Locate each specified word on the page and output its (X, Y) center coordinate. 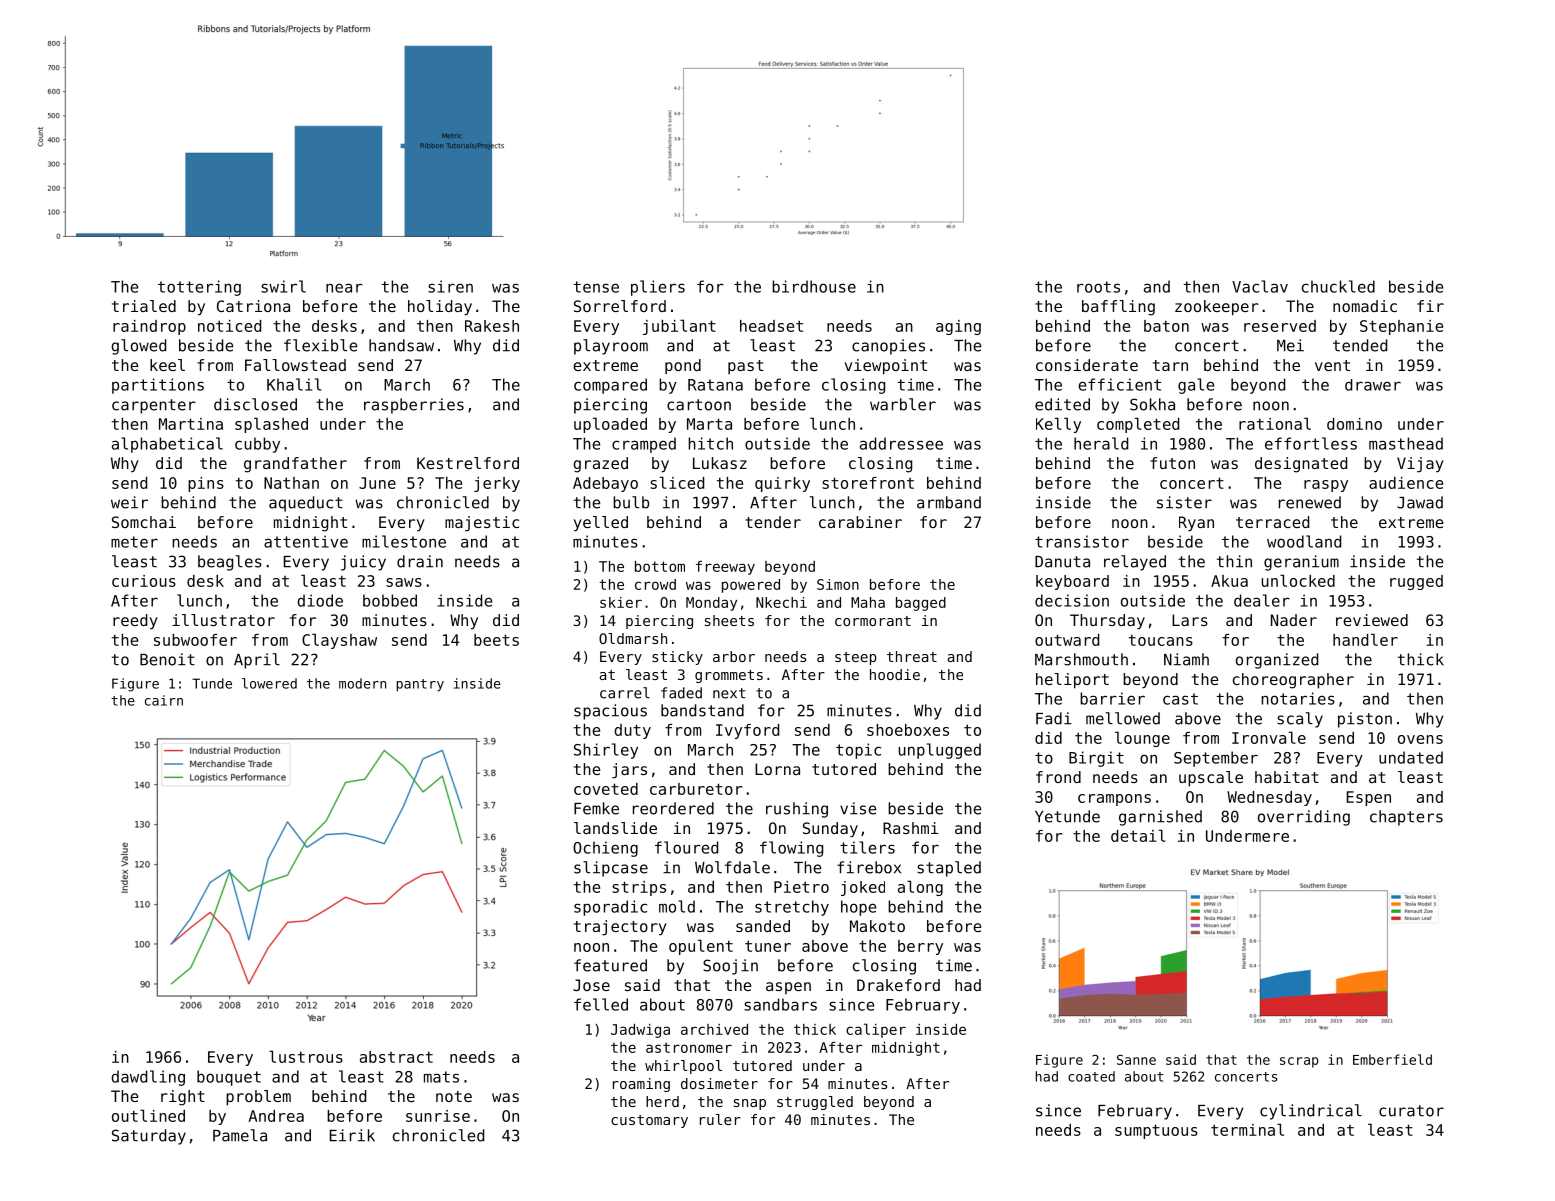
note (454, 1096)
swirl (283, 286)
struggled (815, 1103)
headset (771, 326)
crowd (655, 584)
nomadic (1365, 306)
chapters (1406, 818)
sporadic (610, 908)
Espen (1369, 798)
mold (677, 906)
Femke (596, 808)
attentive (306, 541)
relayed (1135, 563)
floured (686, 847)
